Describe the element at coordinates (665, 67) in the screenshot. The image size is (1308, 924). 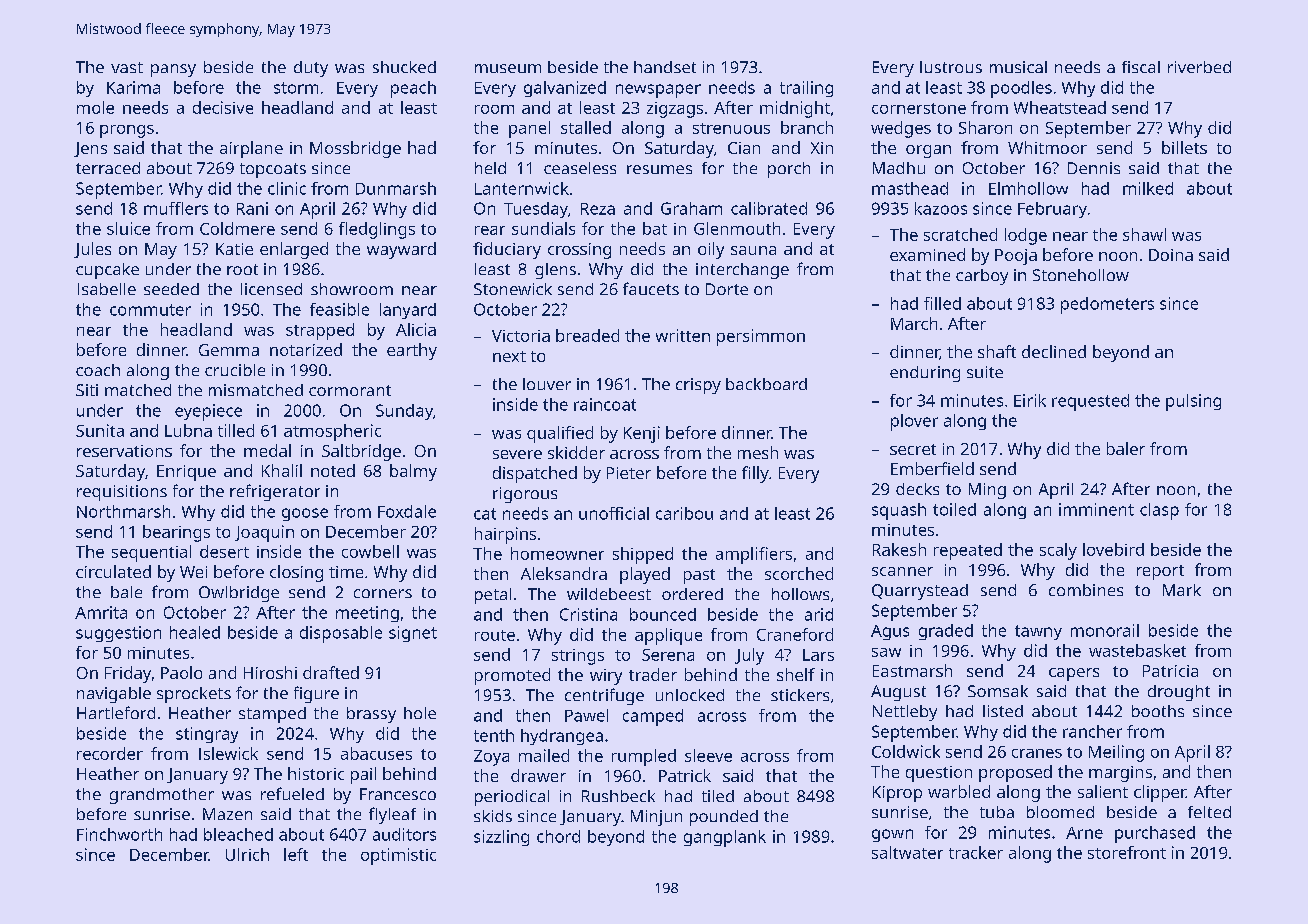
I see `handset` at that location.
